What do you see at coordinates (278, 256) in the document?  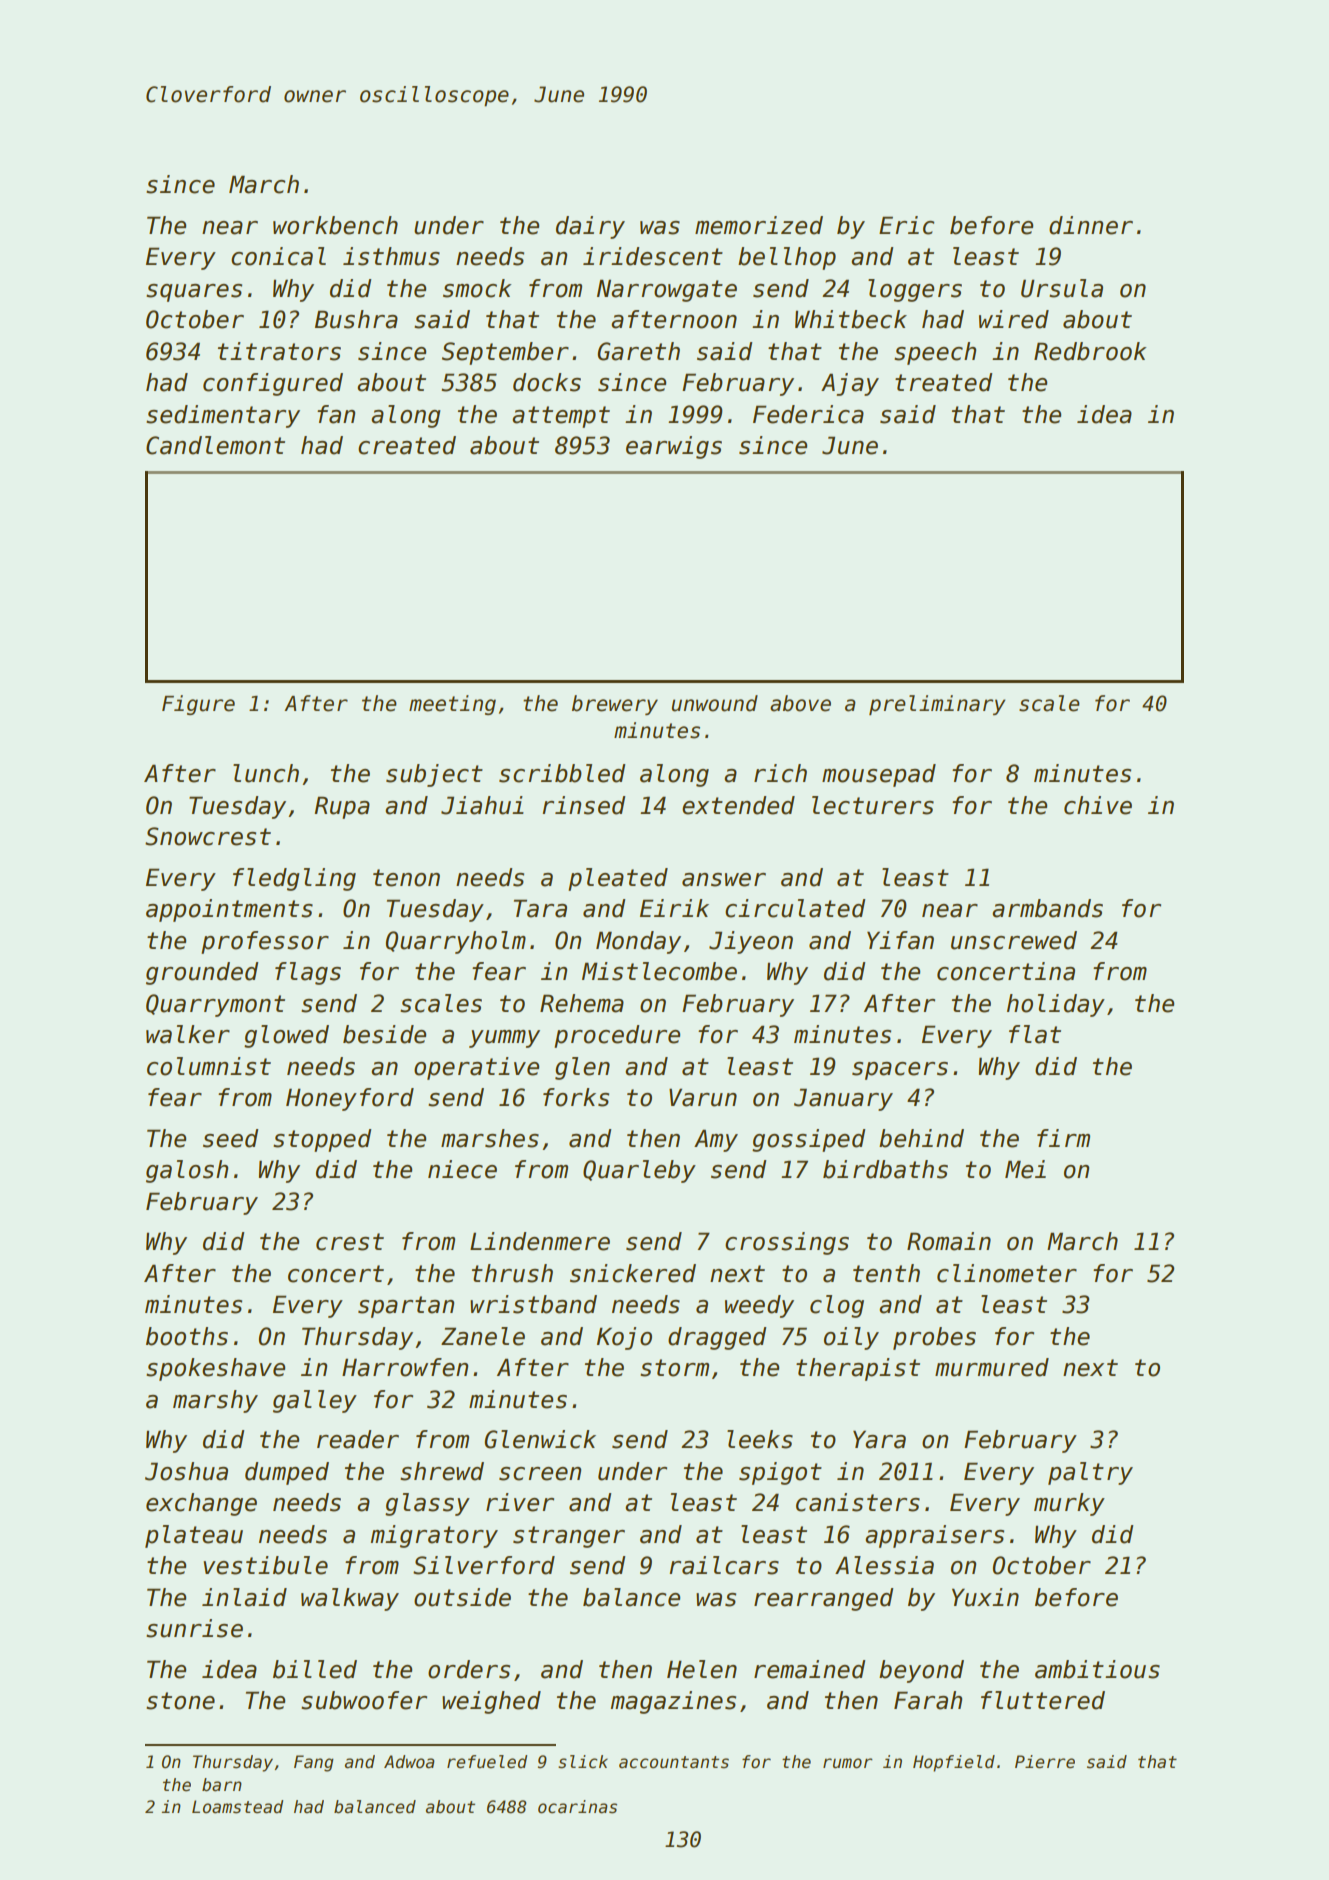 I see `conical` at bounding box center [278, 256].
